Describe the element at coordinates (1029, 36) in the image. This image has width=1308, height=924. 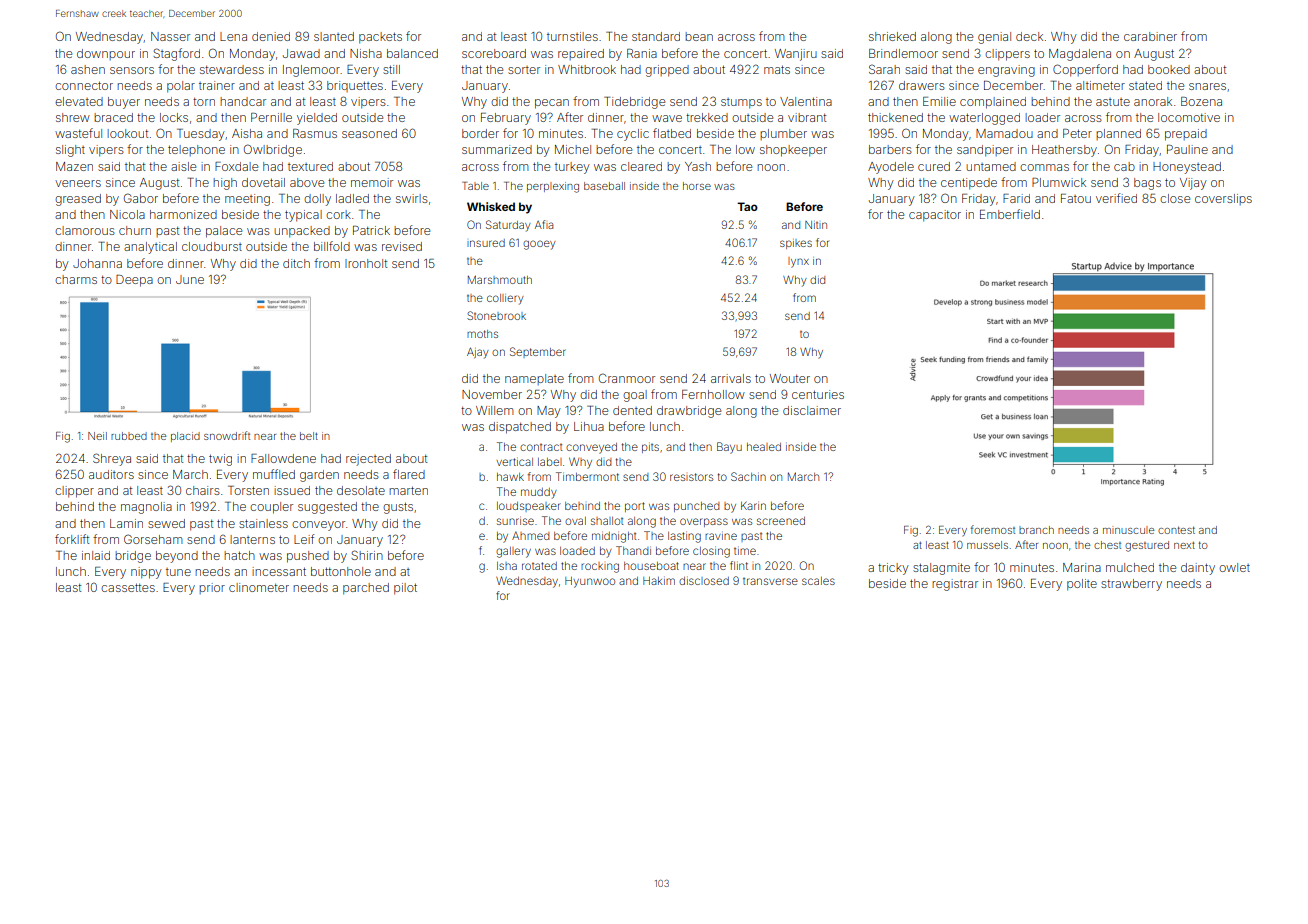
I see `deck` at that location.
